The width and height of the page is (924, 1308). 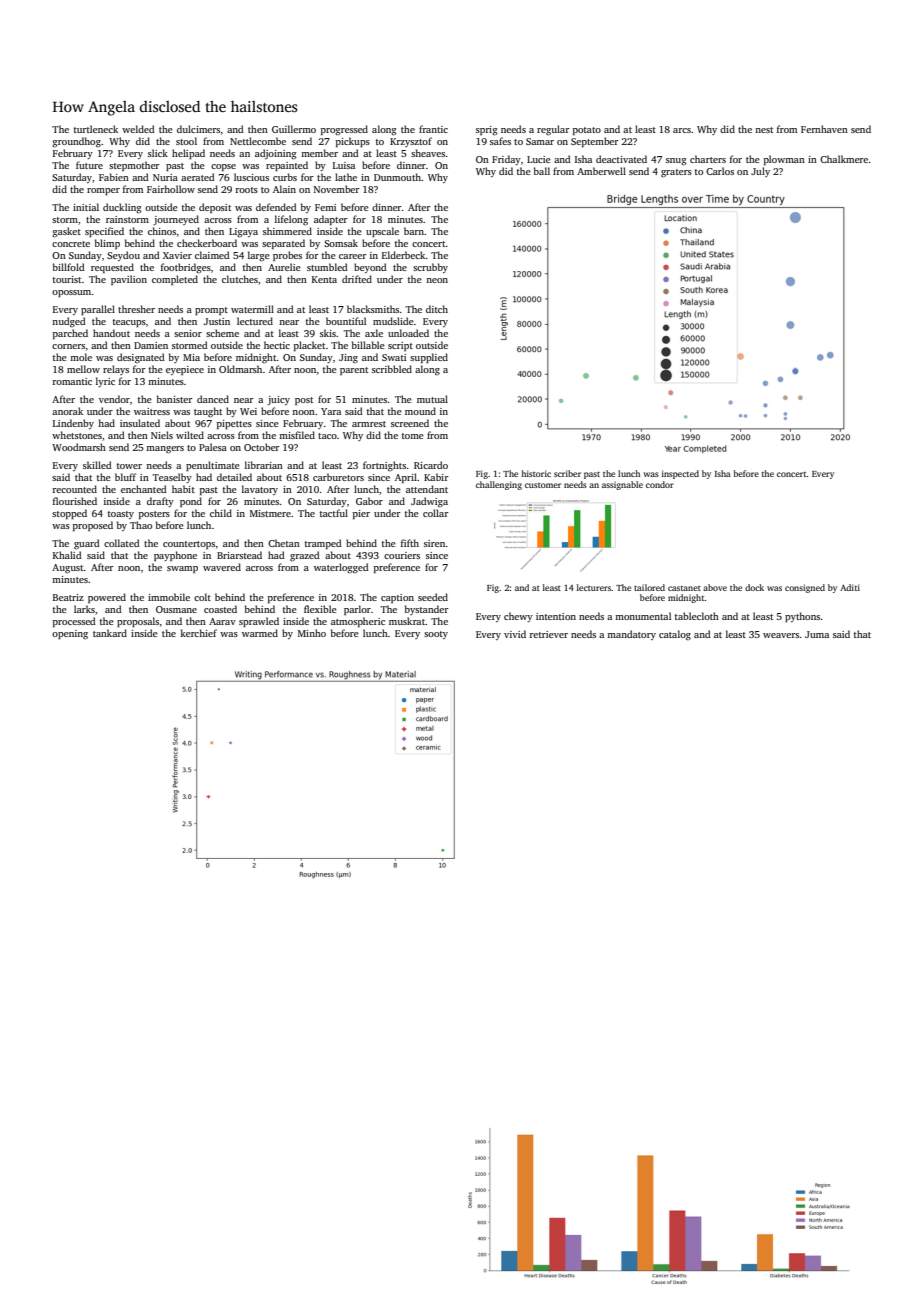 I want to click on intention, so click(x=556, y=616).
